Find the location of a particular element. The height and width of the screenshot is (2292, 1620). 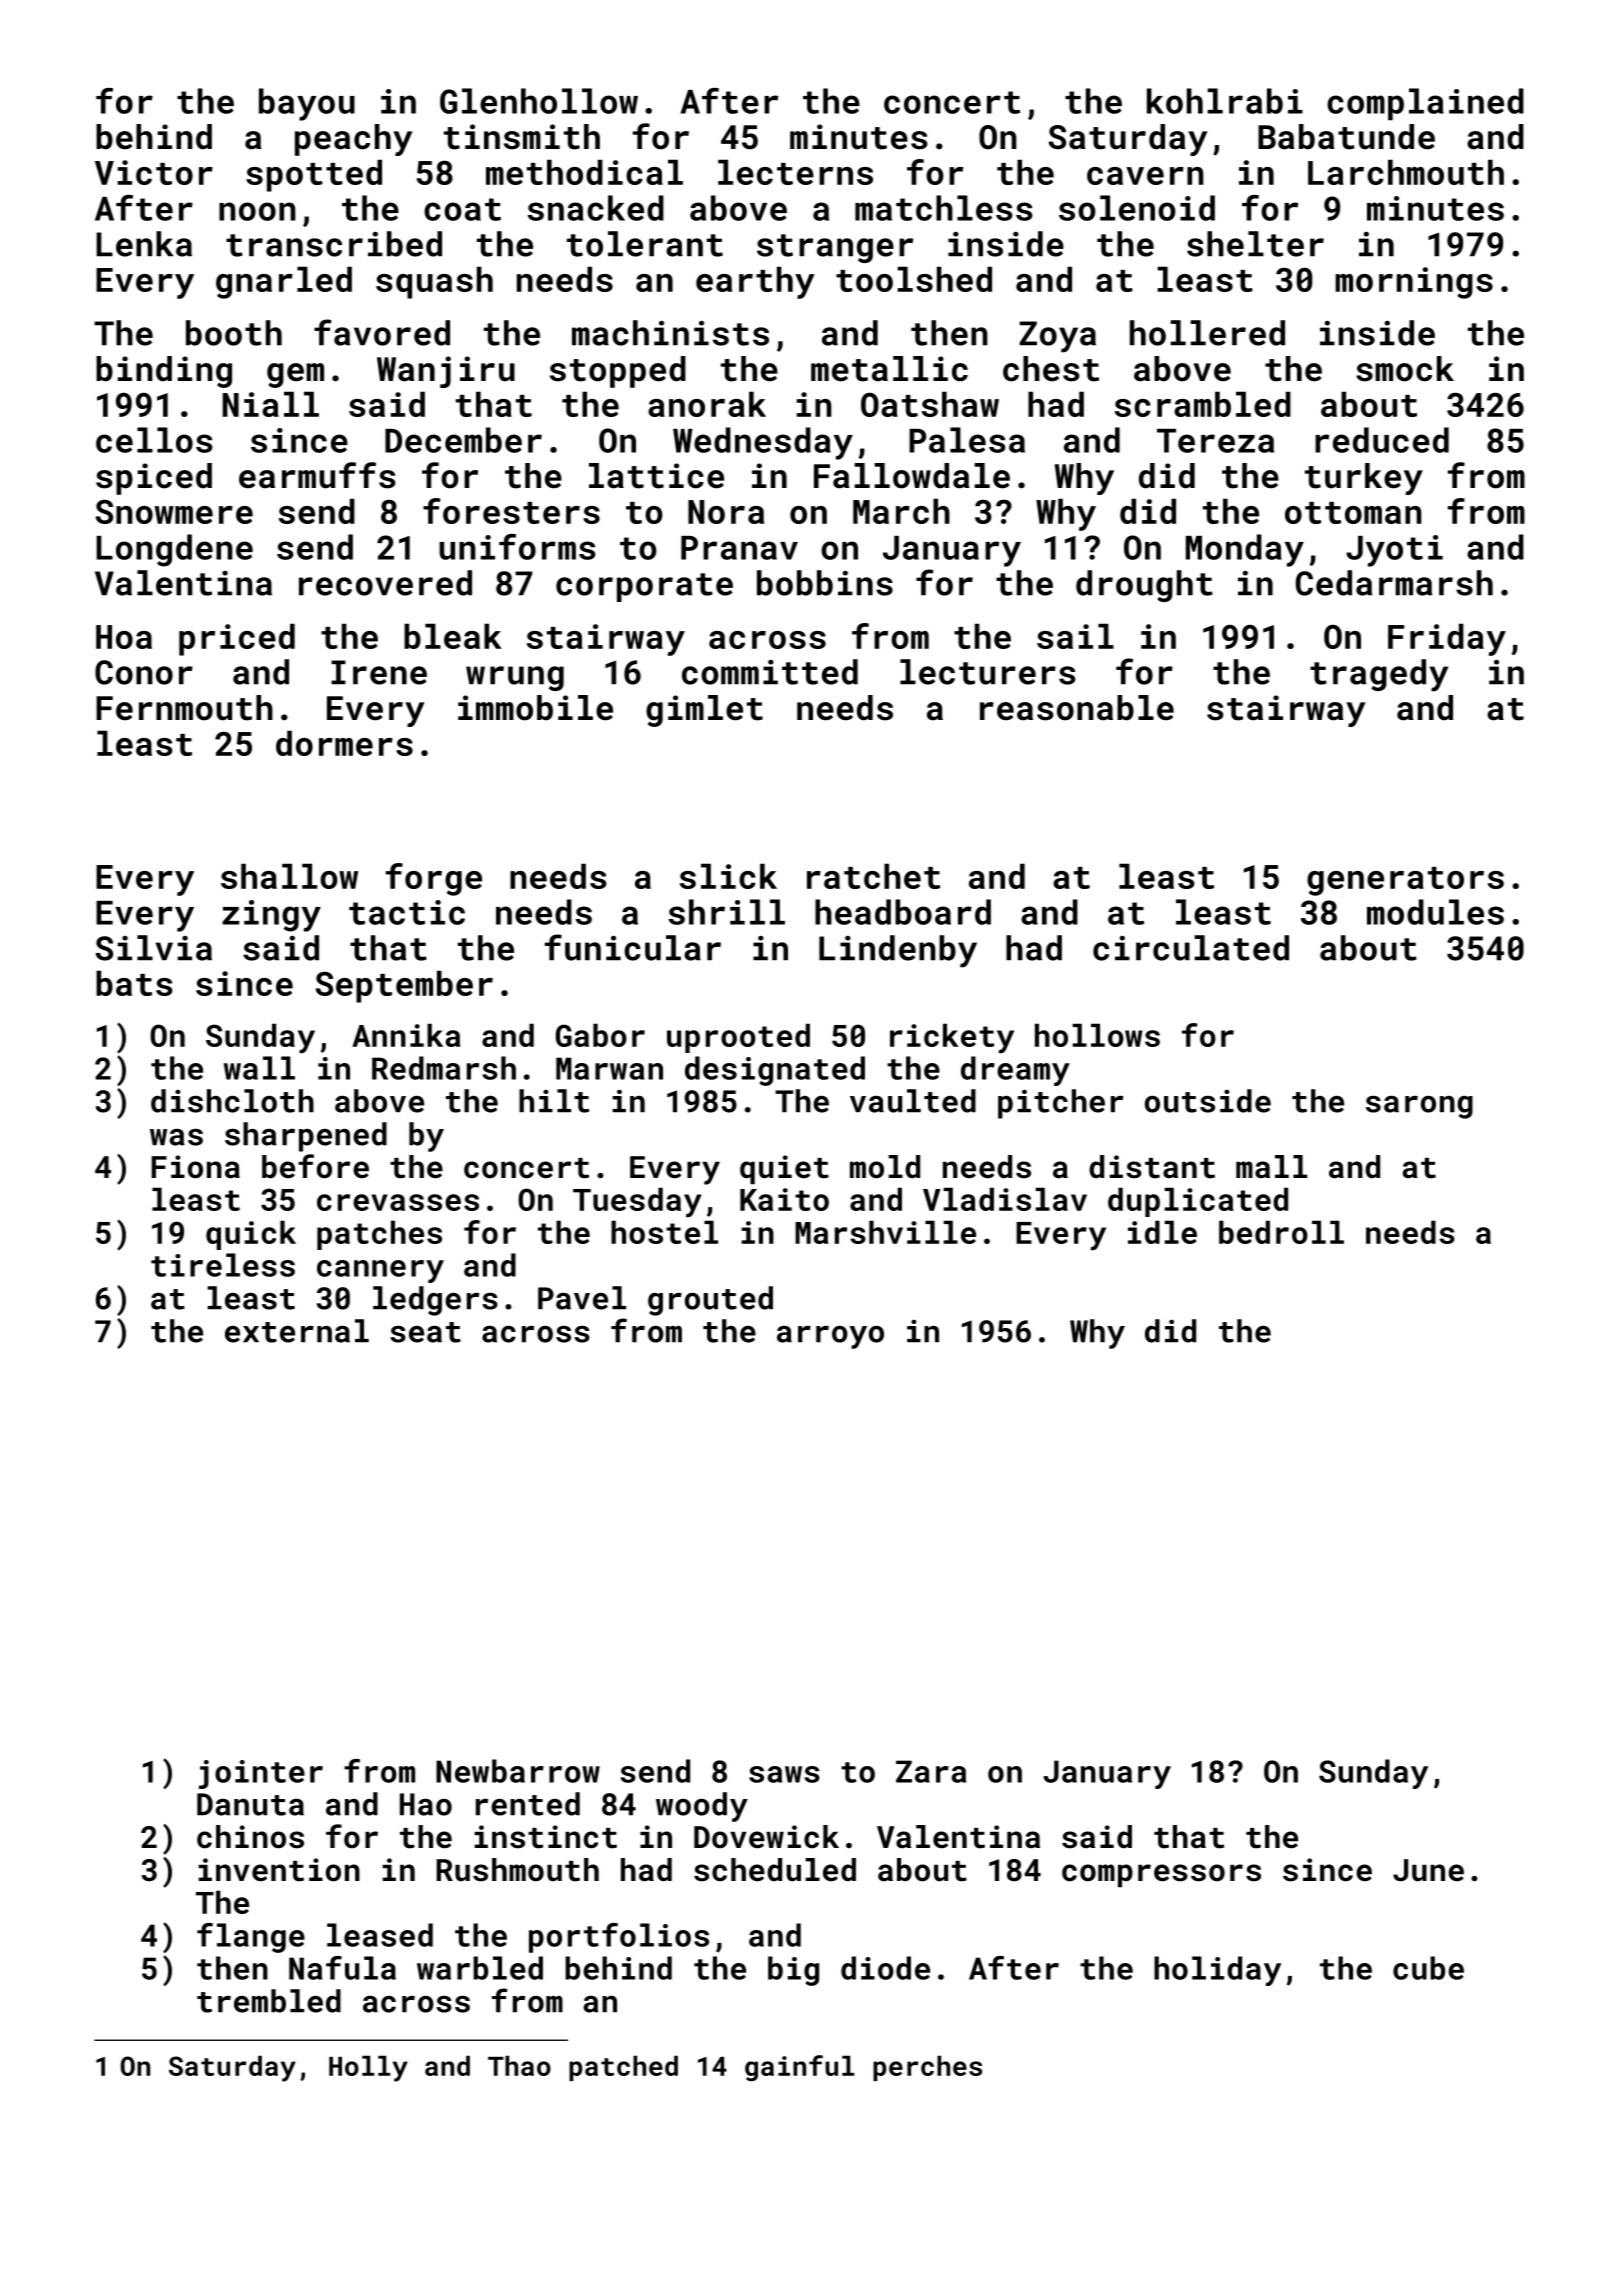

Fiona is located at coordinates (195, 1167).
